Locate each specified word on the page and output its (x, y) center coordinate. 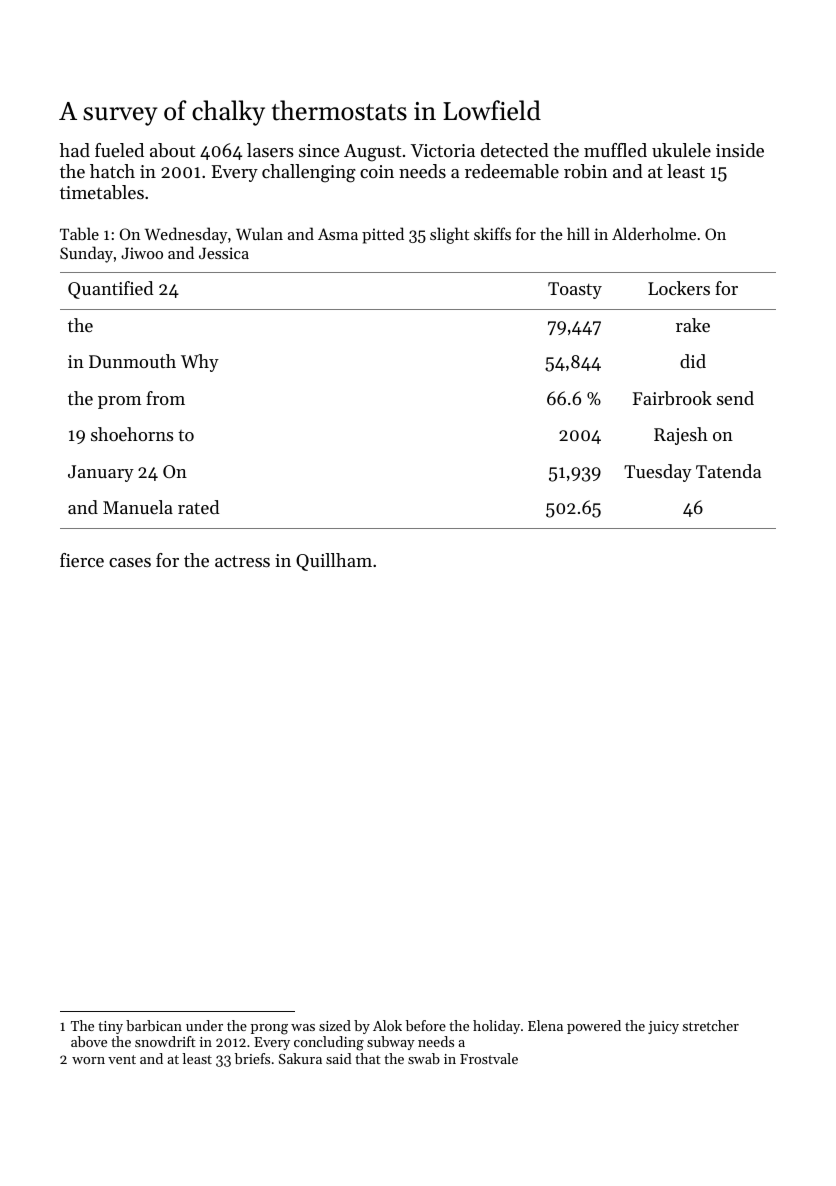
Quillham (334, 562)
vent (122, 1059)
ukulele (681, 150)
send (735, 398)
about (172, 150)
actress (242, 561)
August (372, 153)
